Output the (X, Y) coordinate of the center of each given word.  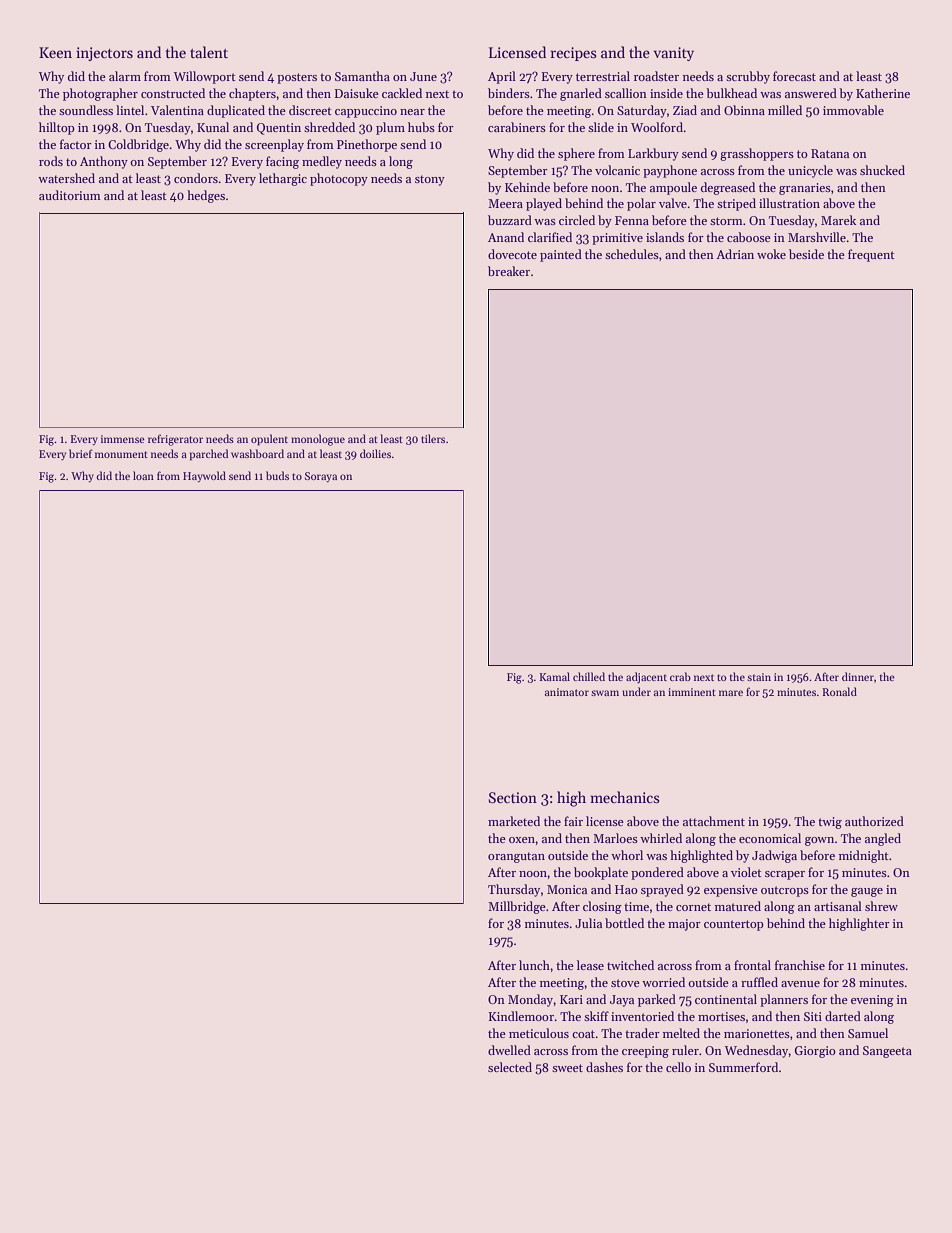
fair (573, 821)
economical (770, 838)
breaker (509, 271)
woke (771, 254)
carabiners (517, 127)
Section (513, 797)
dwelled (509, 1050)
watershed (66, 178)
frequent (871, 255)
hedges (206, 196)
